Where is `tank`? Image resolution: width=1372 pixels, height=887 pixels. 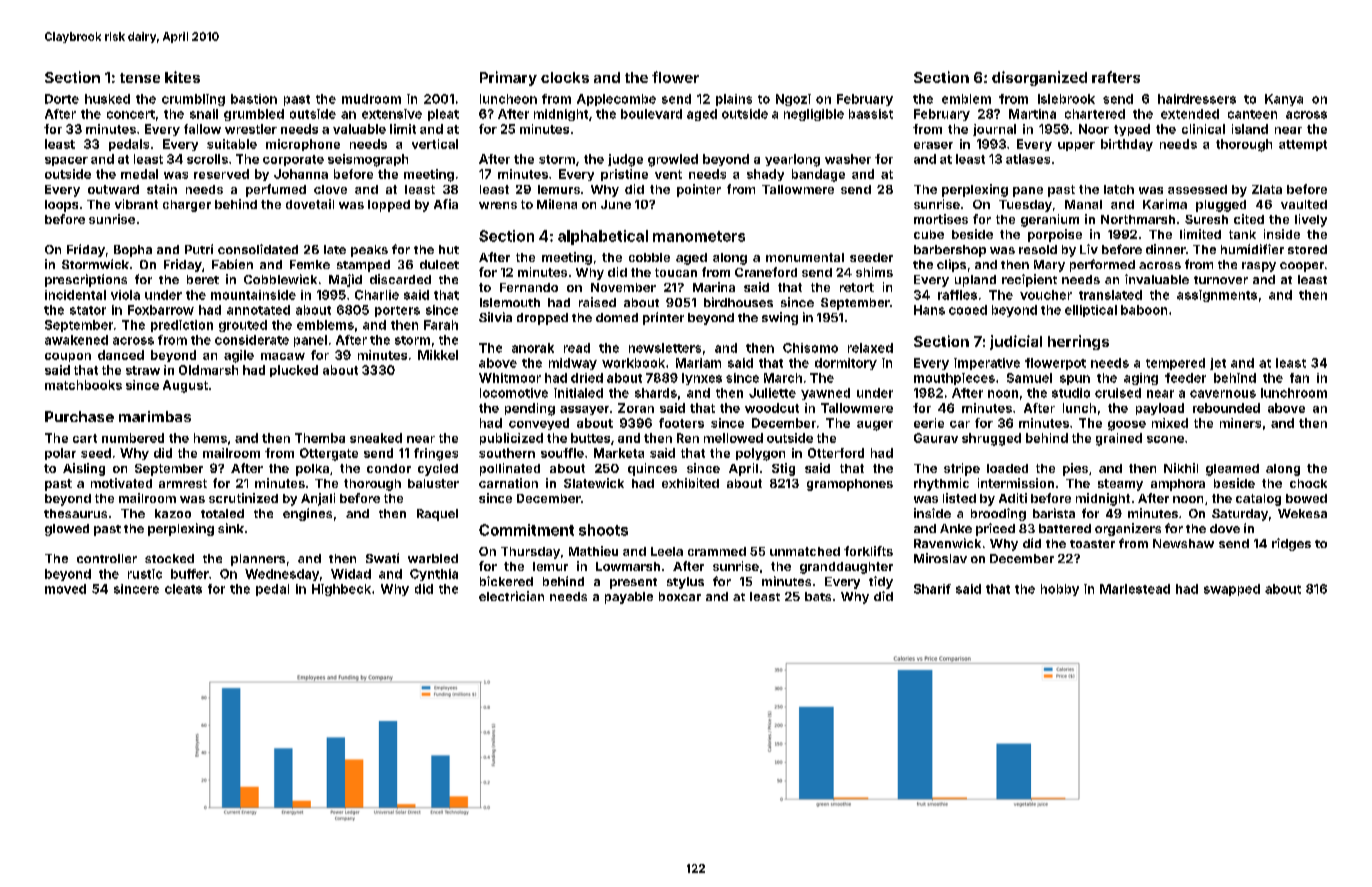
tank is located at coordinates (1242, 234).
